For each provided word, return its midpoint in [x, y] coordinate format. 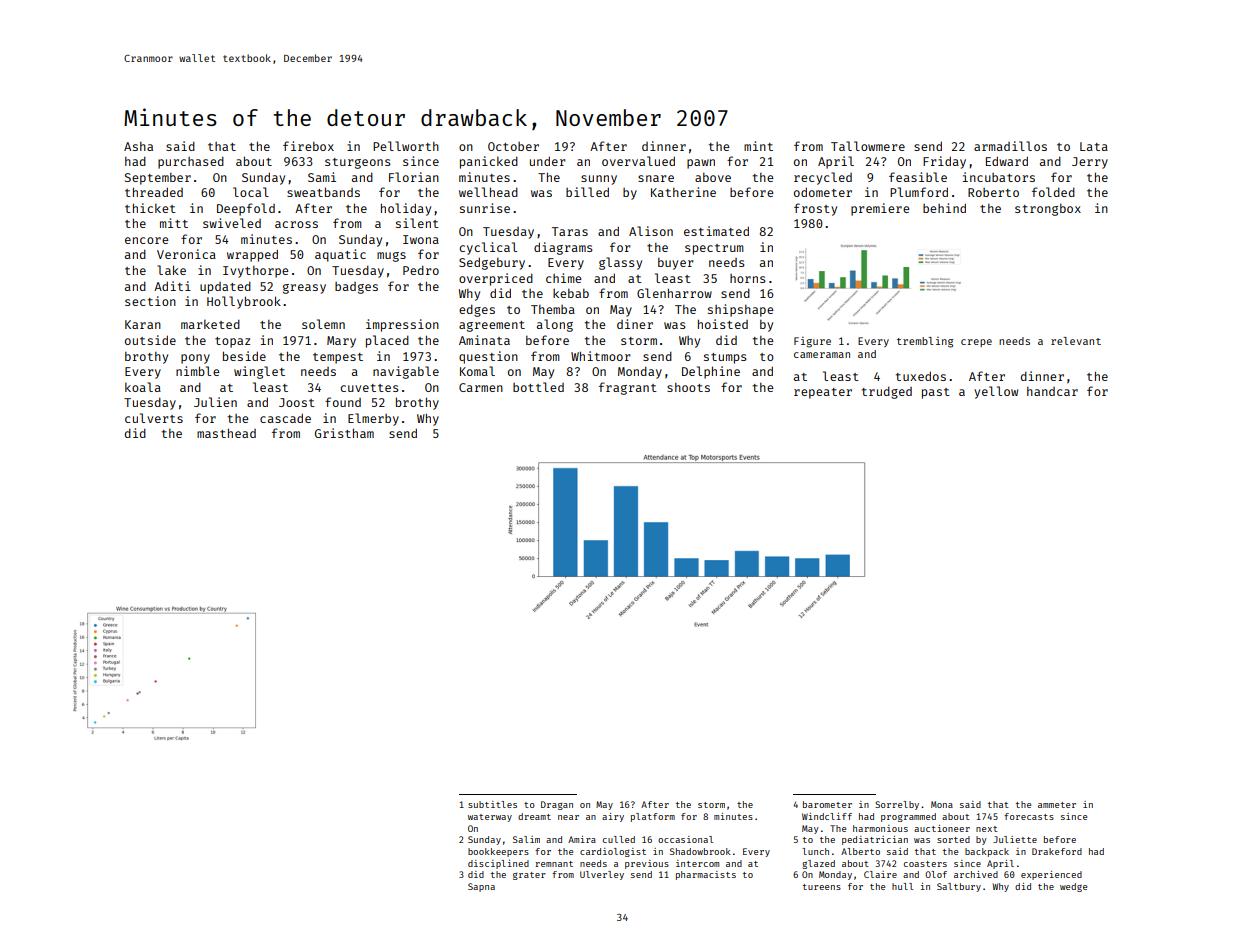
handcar [1052, 391]
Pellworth [406, 146]
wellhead [488, 192]
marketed [210, 324]
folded [1053, 192]
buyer [676, 264]
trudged [887, 392]
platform [653, 817]
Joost [297, 402]
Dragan [557, 805]
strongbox [1048, 210]
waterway [490, 818]
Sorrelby [897, 805]
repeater [823, 393]
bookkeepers [498, 852]
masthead [226, 433]
